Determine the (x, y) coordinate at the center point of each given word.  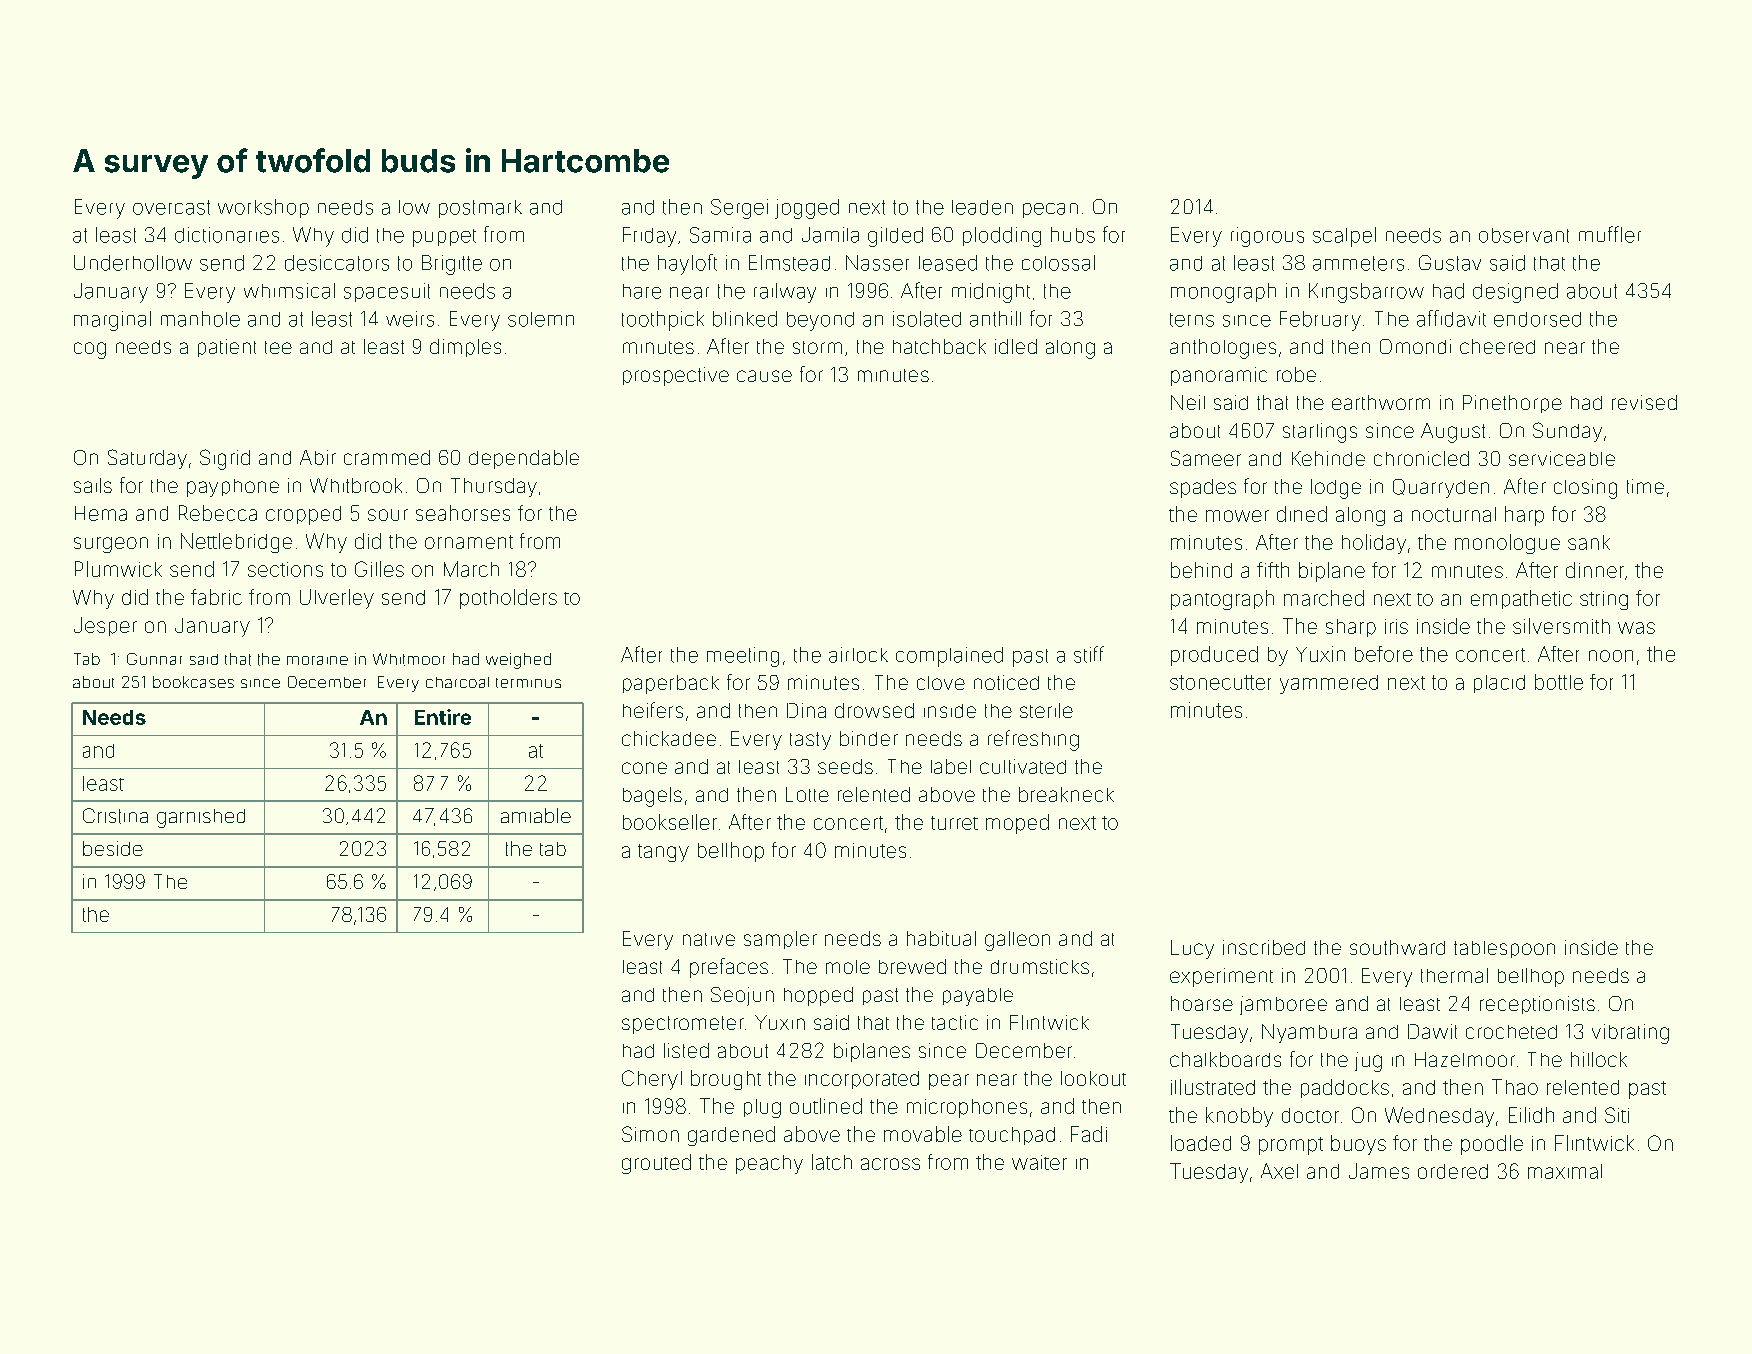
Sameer (1206, 458)
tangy (663, 853)
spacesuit (387, 292)
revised (1644, 402)
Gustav (1450, 263)
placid (1499, 684)
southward (1397, 947)
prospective (676, 376)
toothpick (663, 321)
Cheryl (652, 1080)
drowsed (874, 710)
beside (113, 848)
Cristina (115, 816)
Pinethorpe (1512, 404)
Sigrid (225, 459)
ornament (469, 542)
